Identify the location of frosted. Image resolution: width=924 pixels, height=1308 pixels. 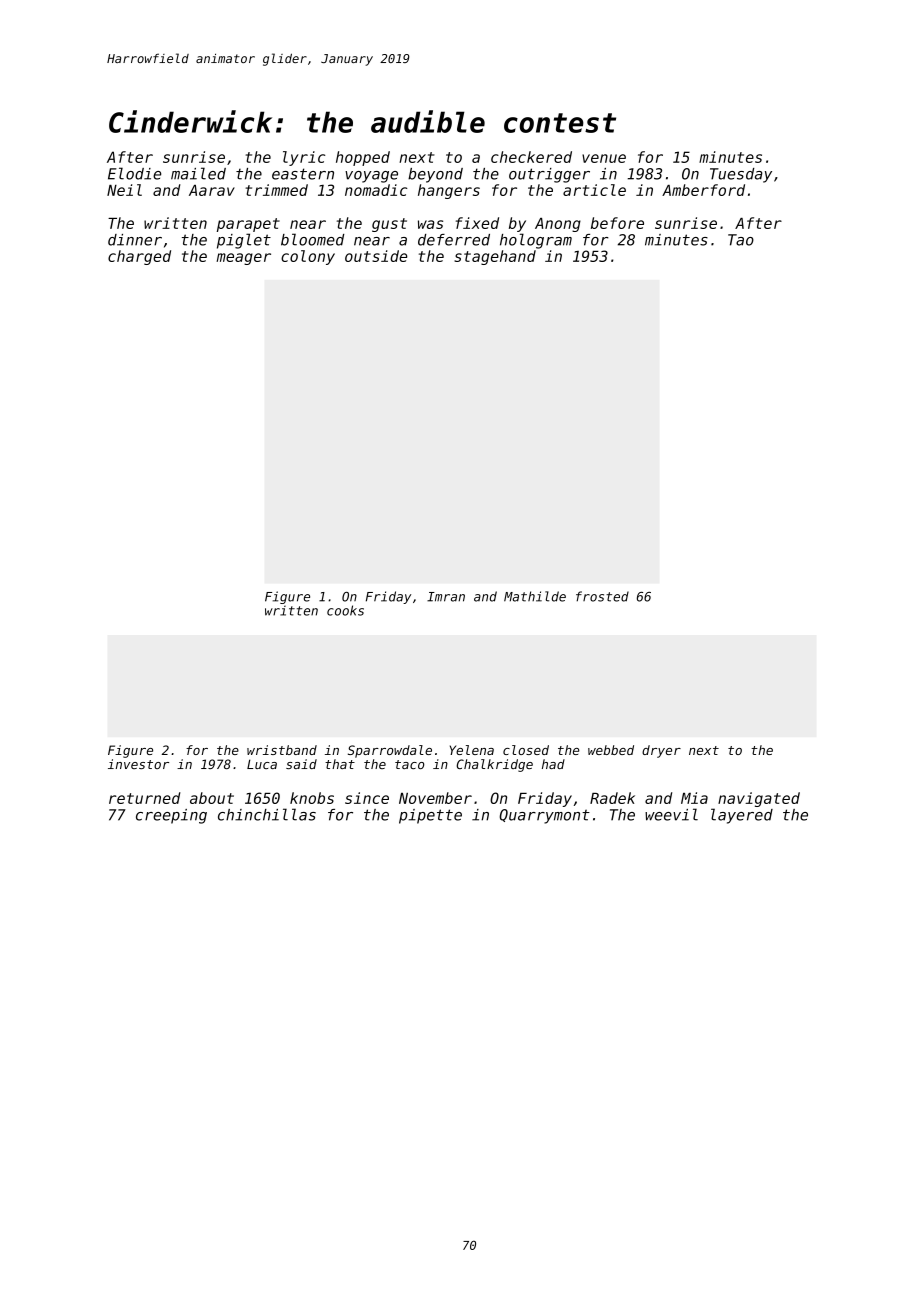
(602, 596).
